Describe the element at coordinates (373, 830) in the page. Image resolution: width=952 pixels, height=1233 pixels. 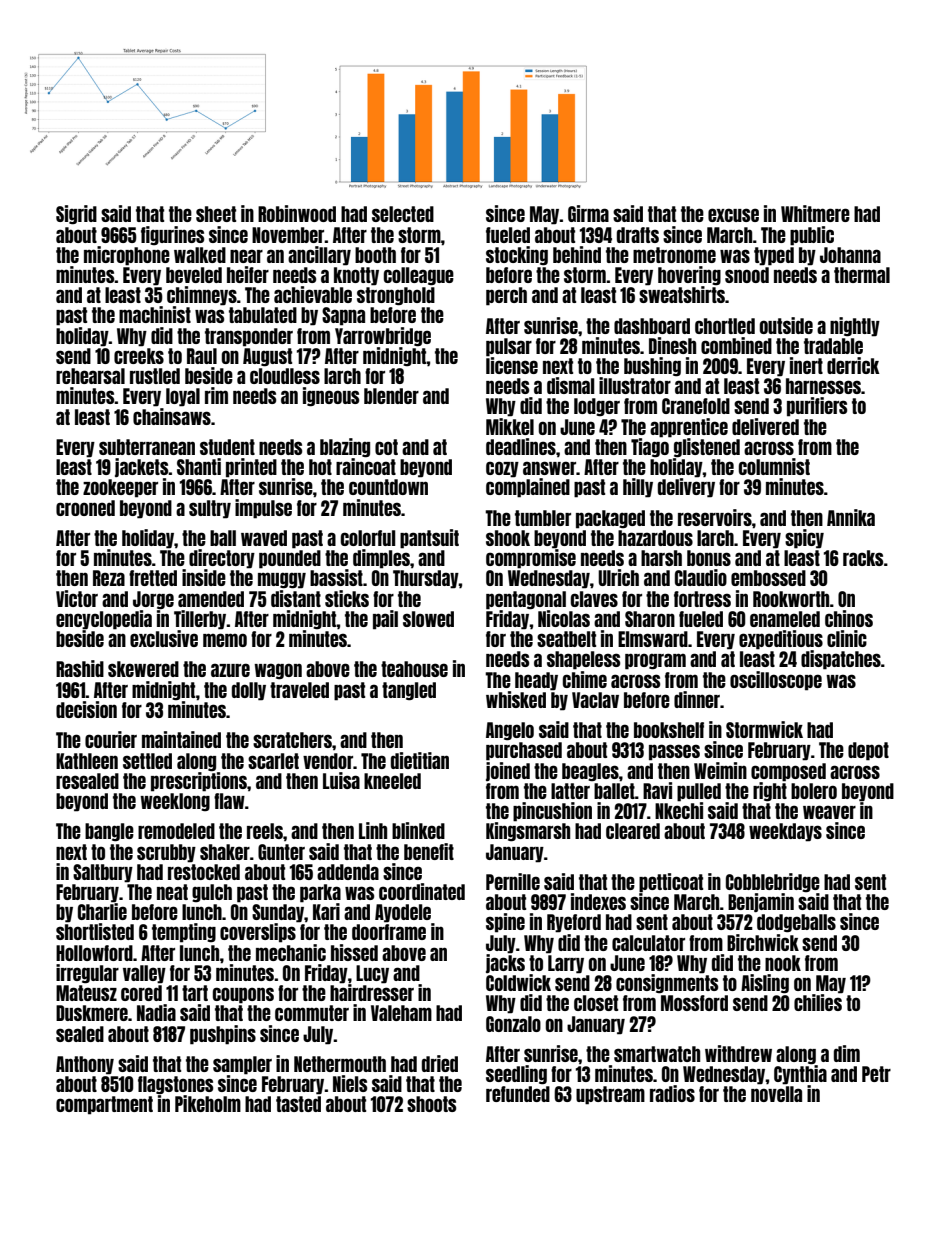
I see `Linh` at that location.
